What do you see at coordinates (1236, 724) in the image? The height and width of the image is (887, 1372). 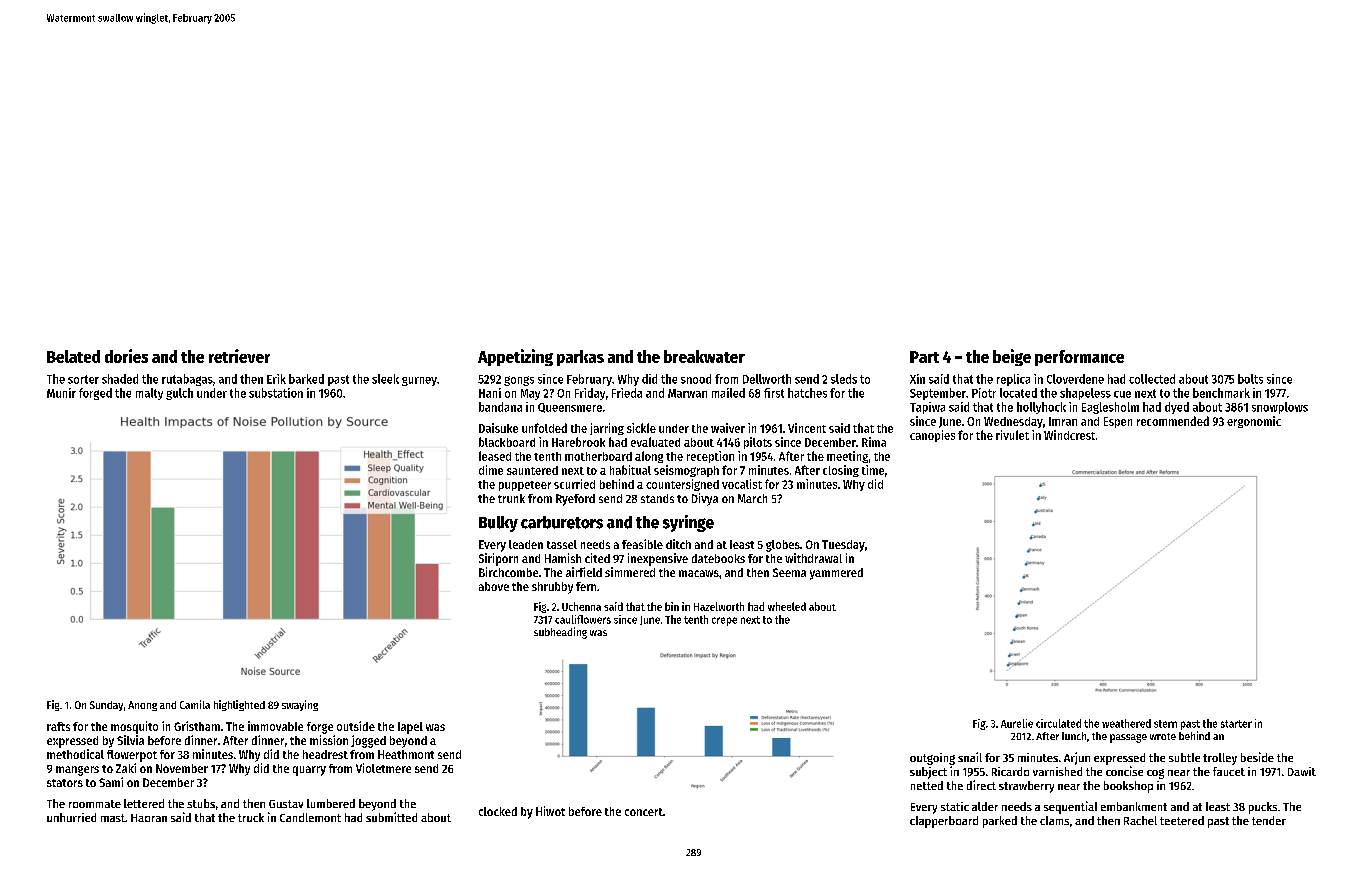 I see `starter` at bounding box center [1236, 724].
